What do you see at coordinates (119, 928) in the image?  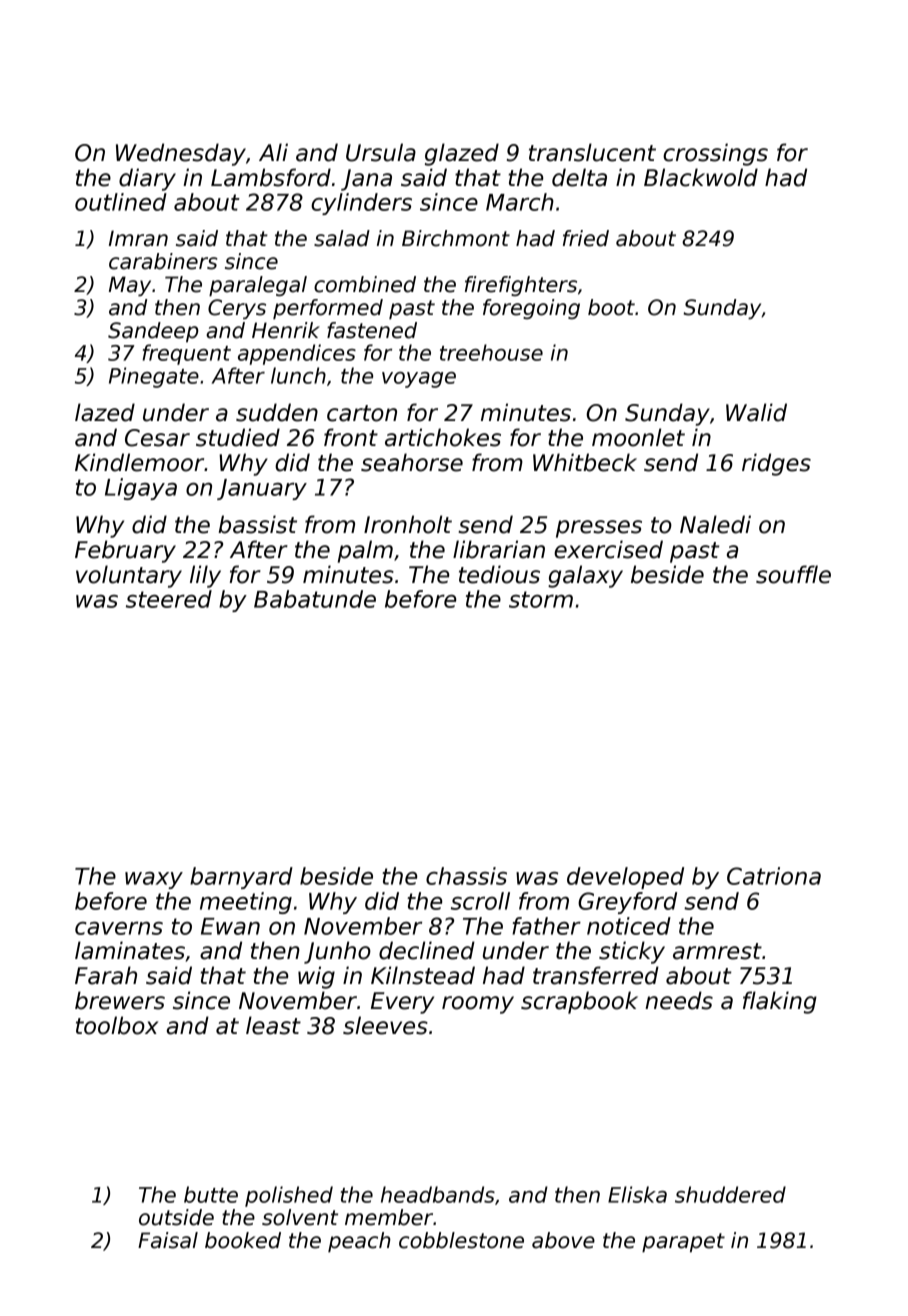 I see `caverns` at bounding box center [119, 928].
